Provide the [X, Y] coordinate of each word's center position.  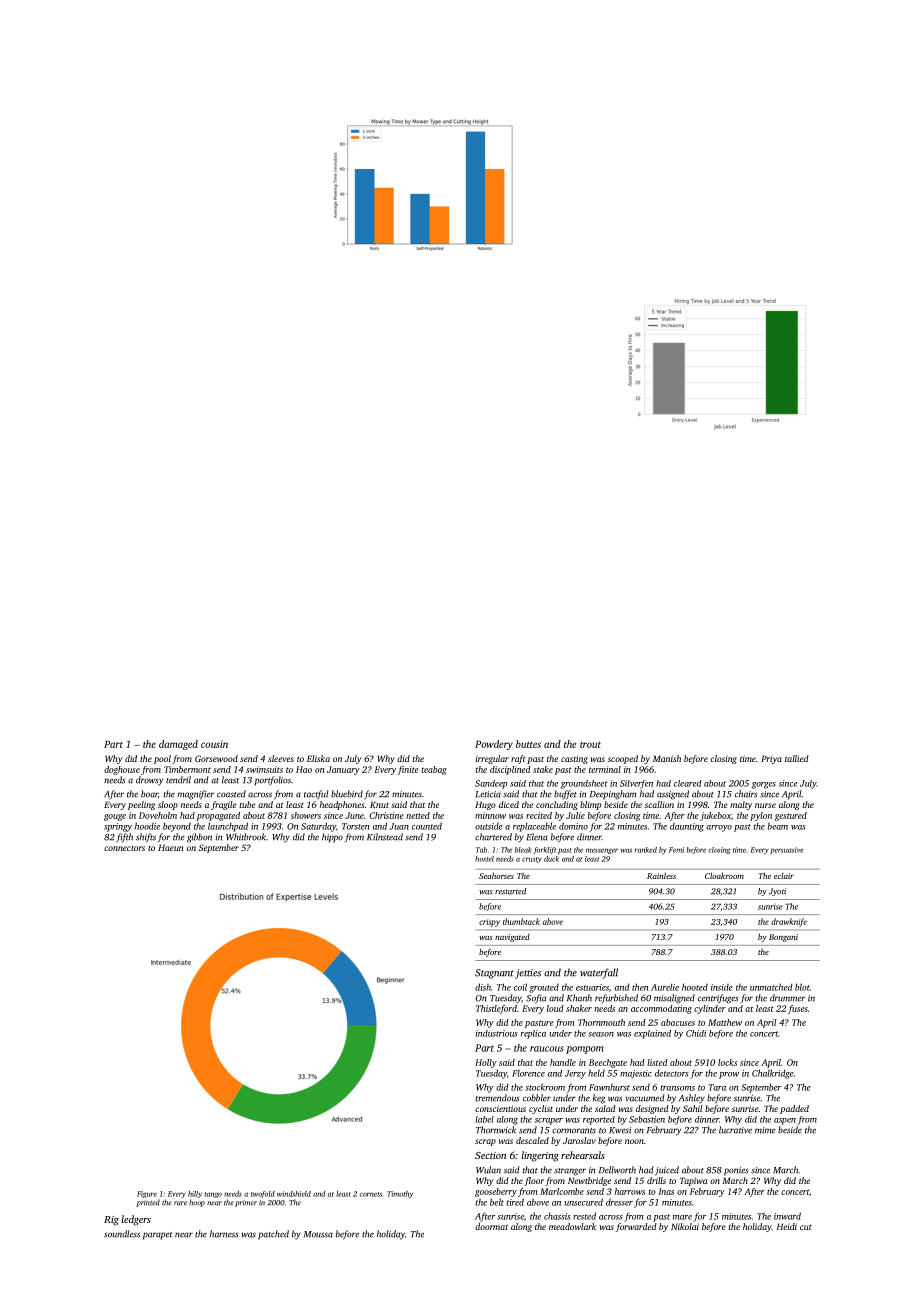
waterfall [599, 973]
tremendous [497, 1098]
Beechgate [608, 1063]
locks [727, 1062]
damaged [178, 745]
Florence [528, 1073]
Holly [486, 1063]
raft [518, 759]
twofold [263, 1194]
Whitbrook [246, 837]
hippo [332, 838]
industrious [496, 1033]
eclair [784, 876]
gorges [764, 785]
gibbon [199, 838]
